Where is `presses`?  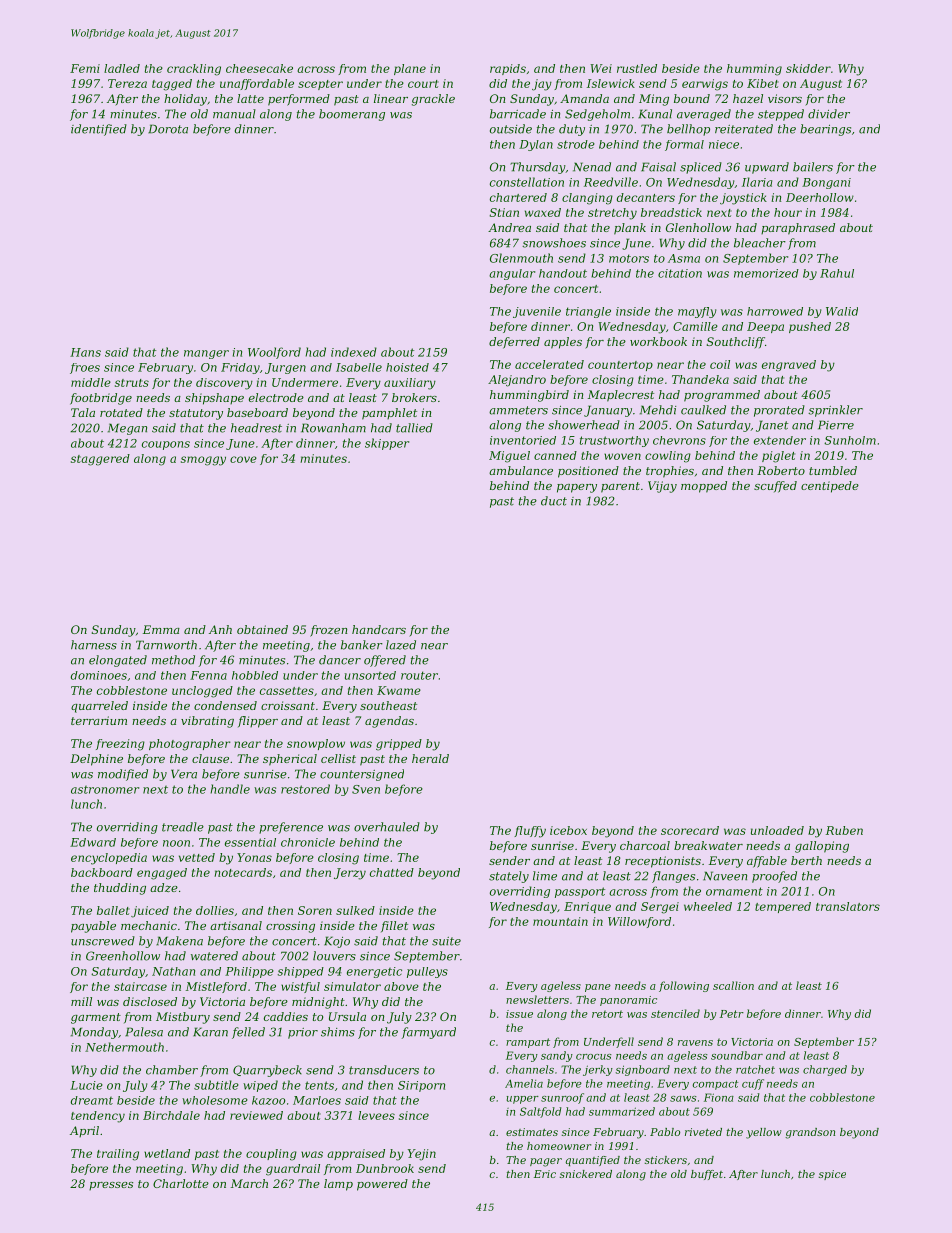 presses is located at coordinates (111, 1186).
